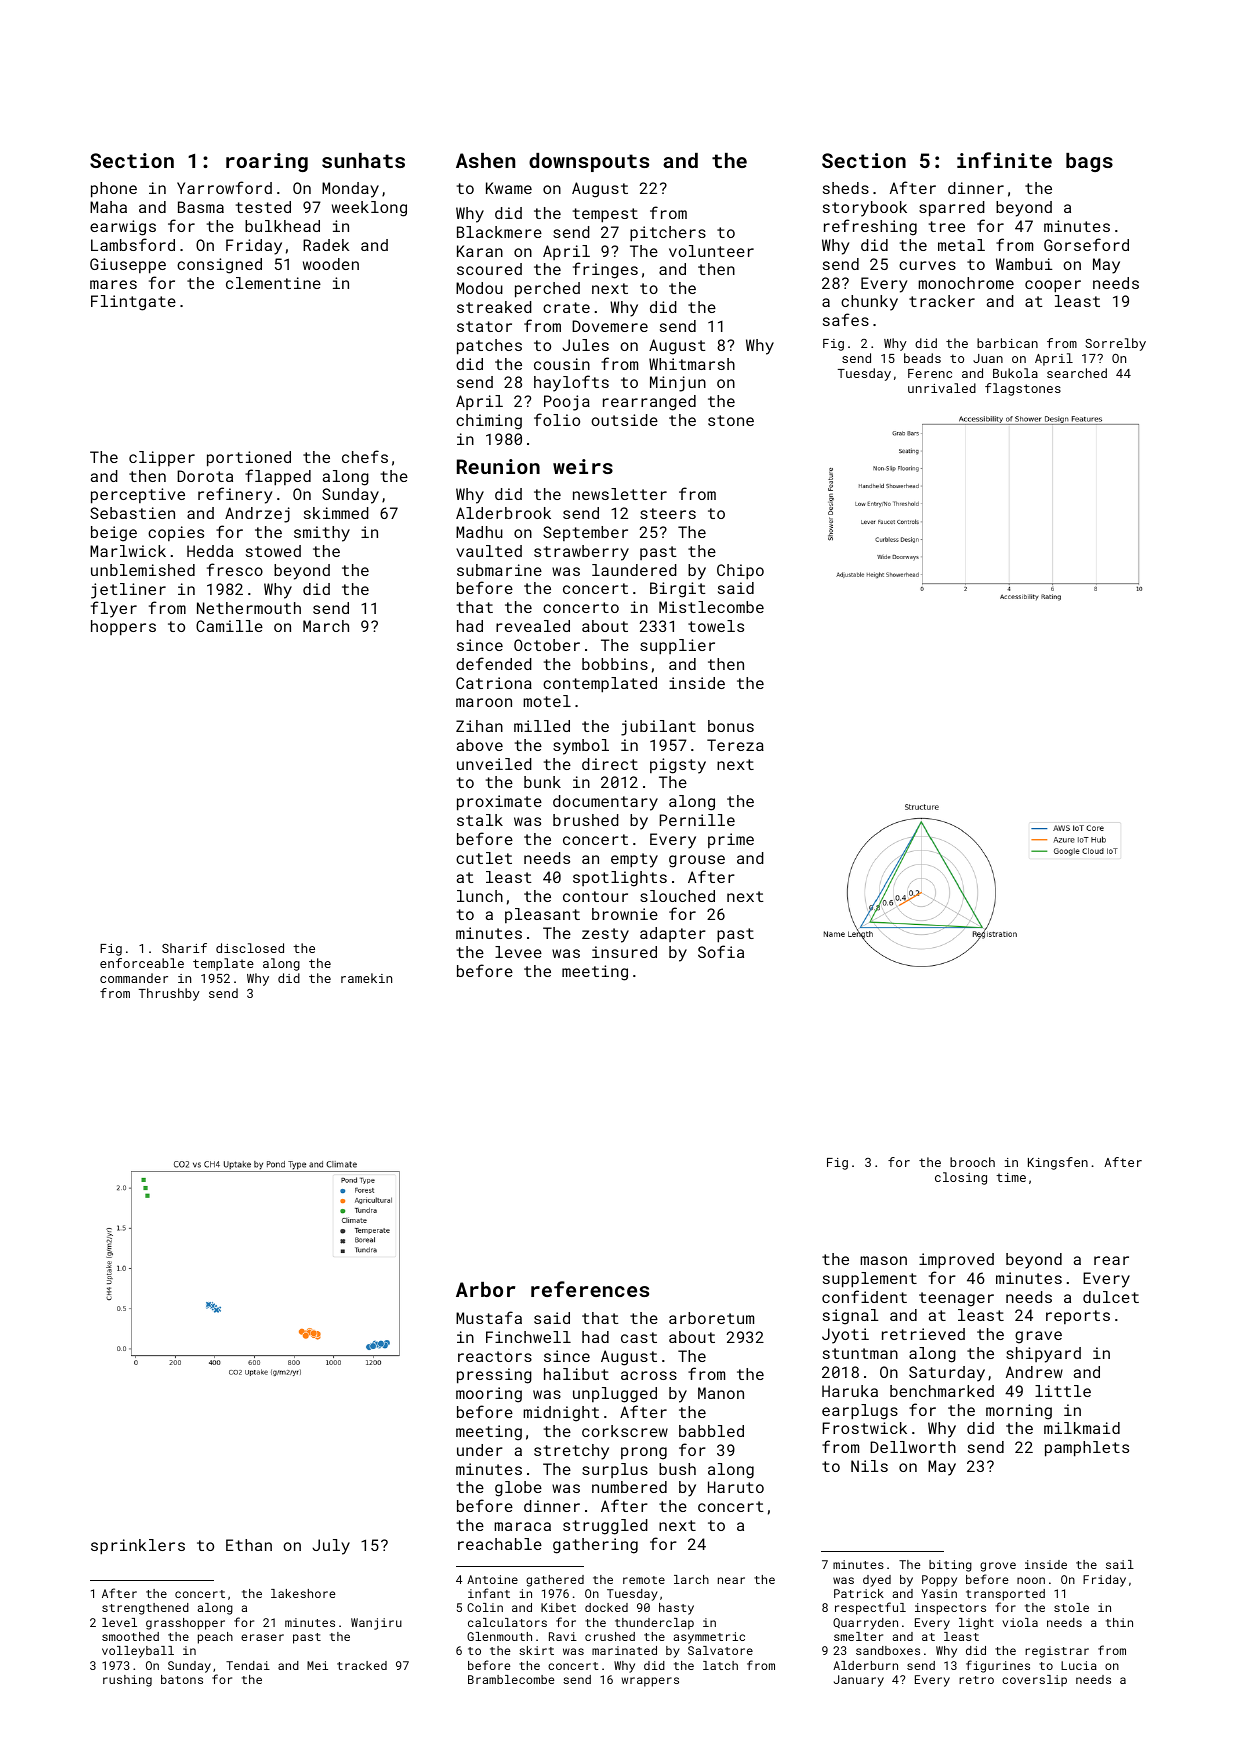  I want to click on Bramblecombe, so click(511, 1679).
